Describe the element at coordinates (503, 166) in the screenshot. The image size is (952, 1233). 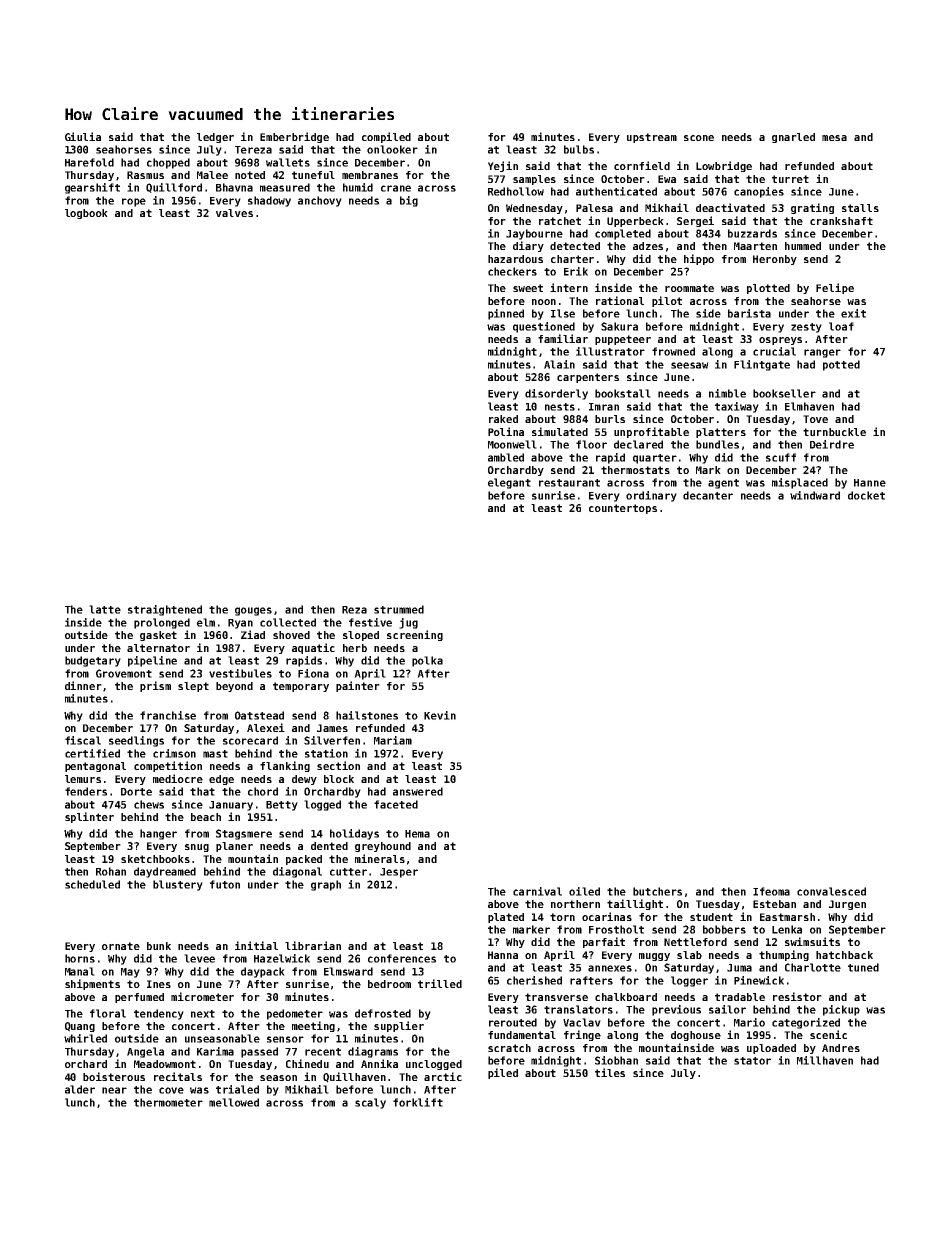
I see `Yejin` at that location.
